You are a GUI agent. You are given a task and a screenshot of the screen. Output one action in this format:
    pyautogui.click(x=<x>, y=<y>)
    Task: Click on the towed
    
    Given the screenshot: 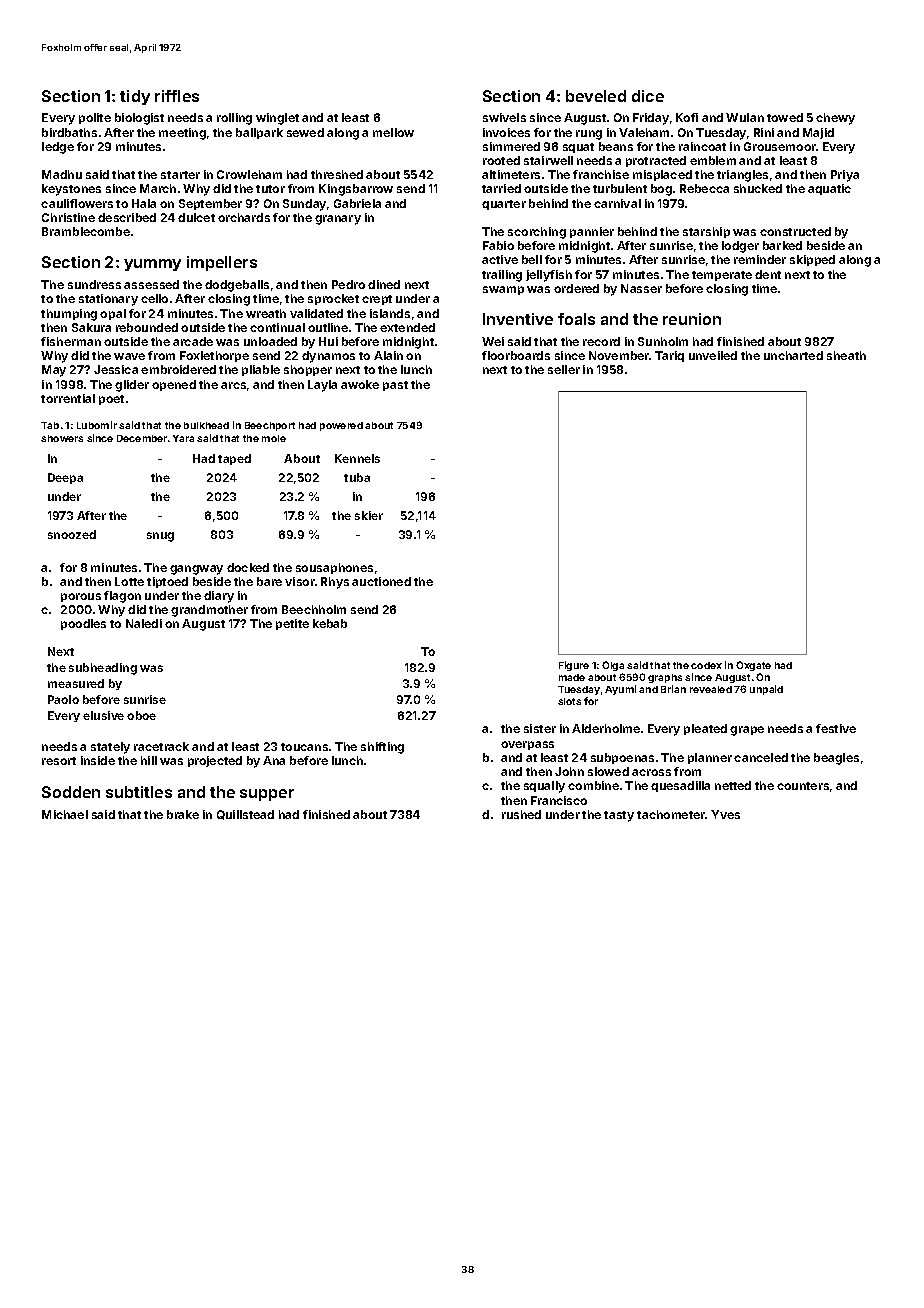 What is the action you would take?
    pyautogui.click(x=785, y=117)
